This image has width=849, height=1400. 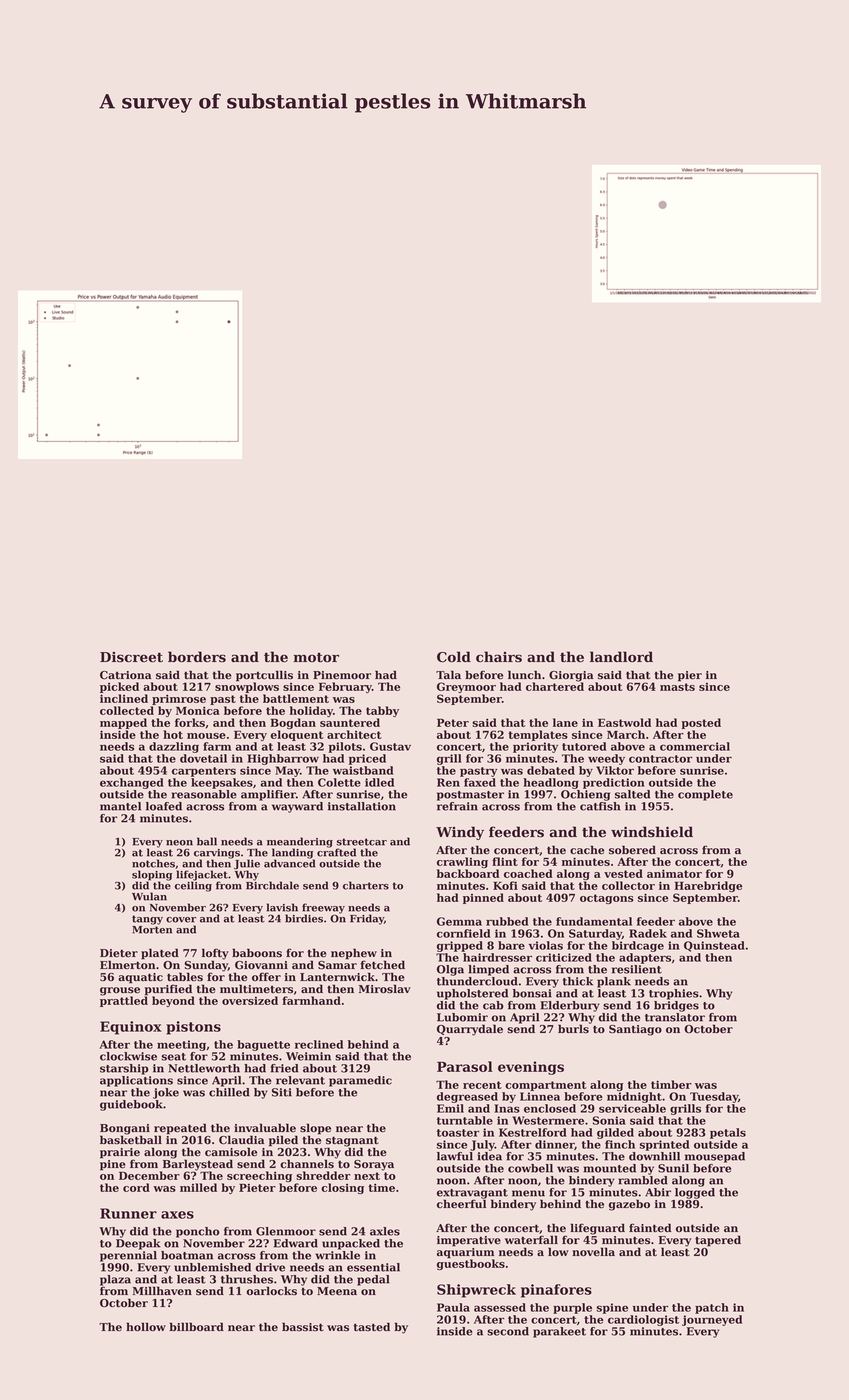 I want to click on lifeguard, so click(x=597, y=1229).
